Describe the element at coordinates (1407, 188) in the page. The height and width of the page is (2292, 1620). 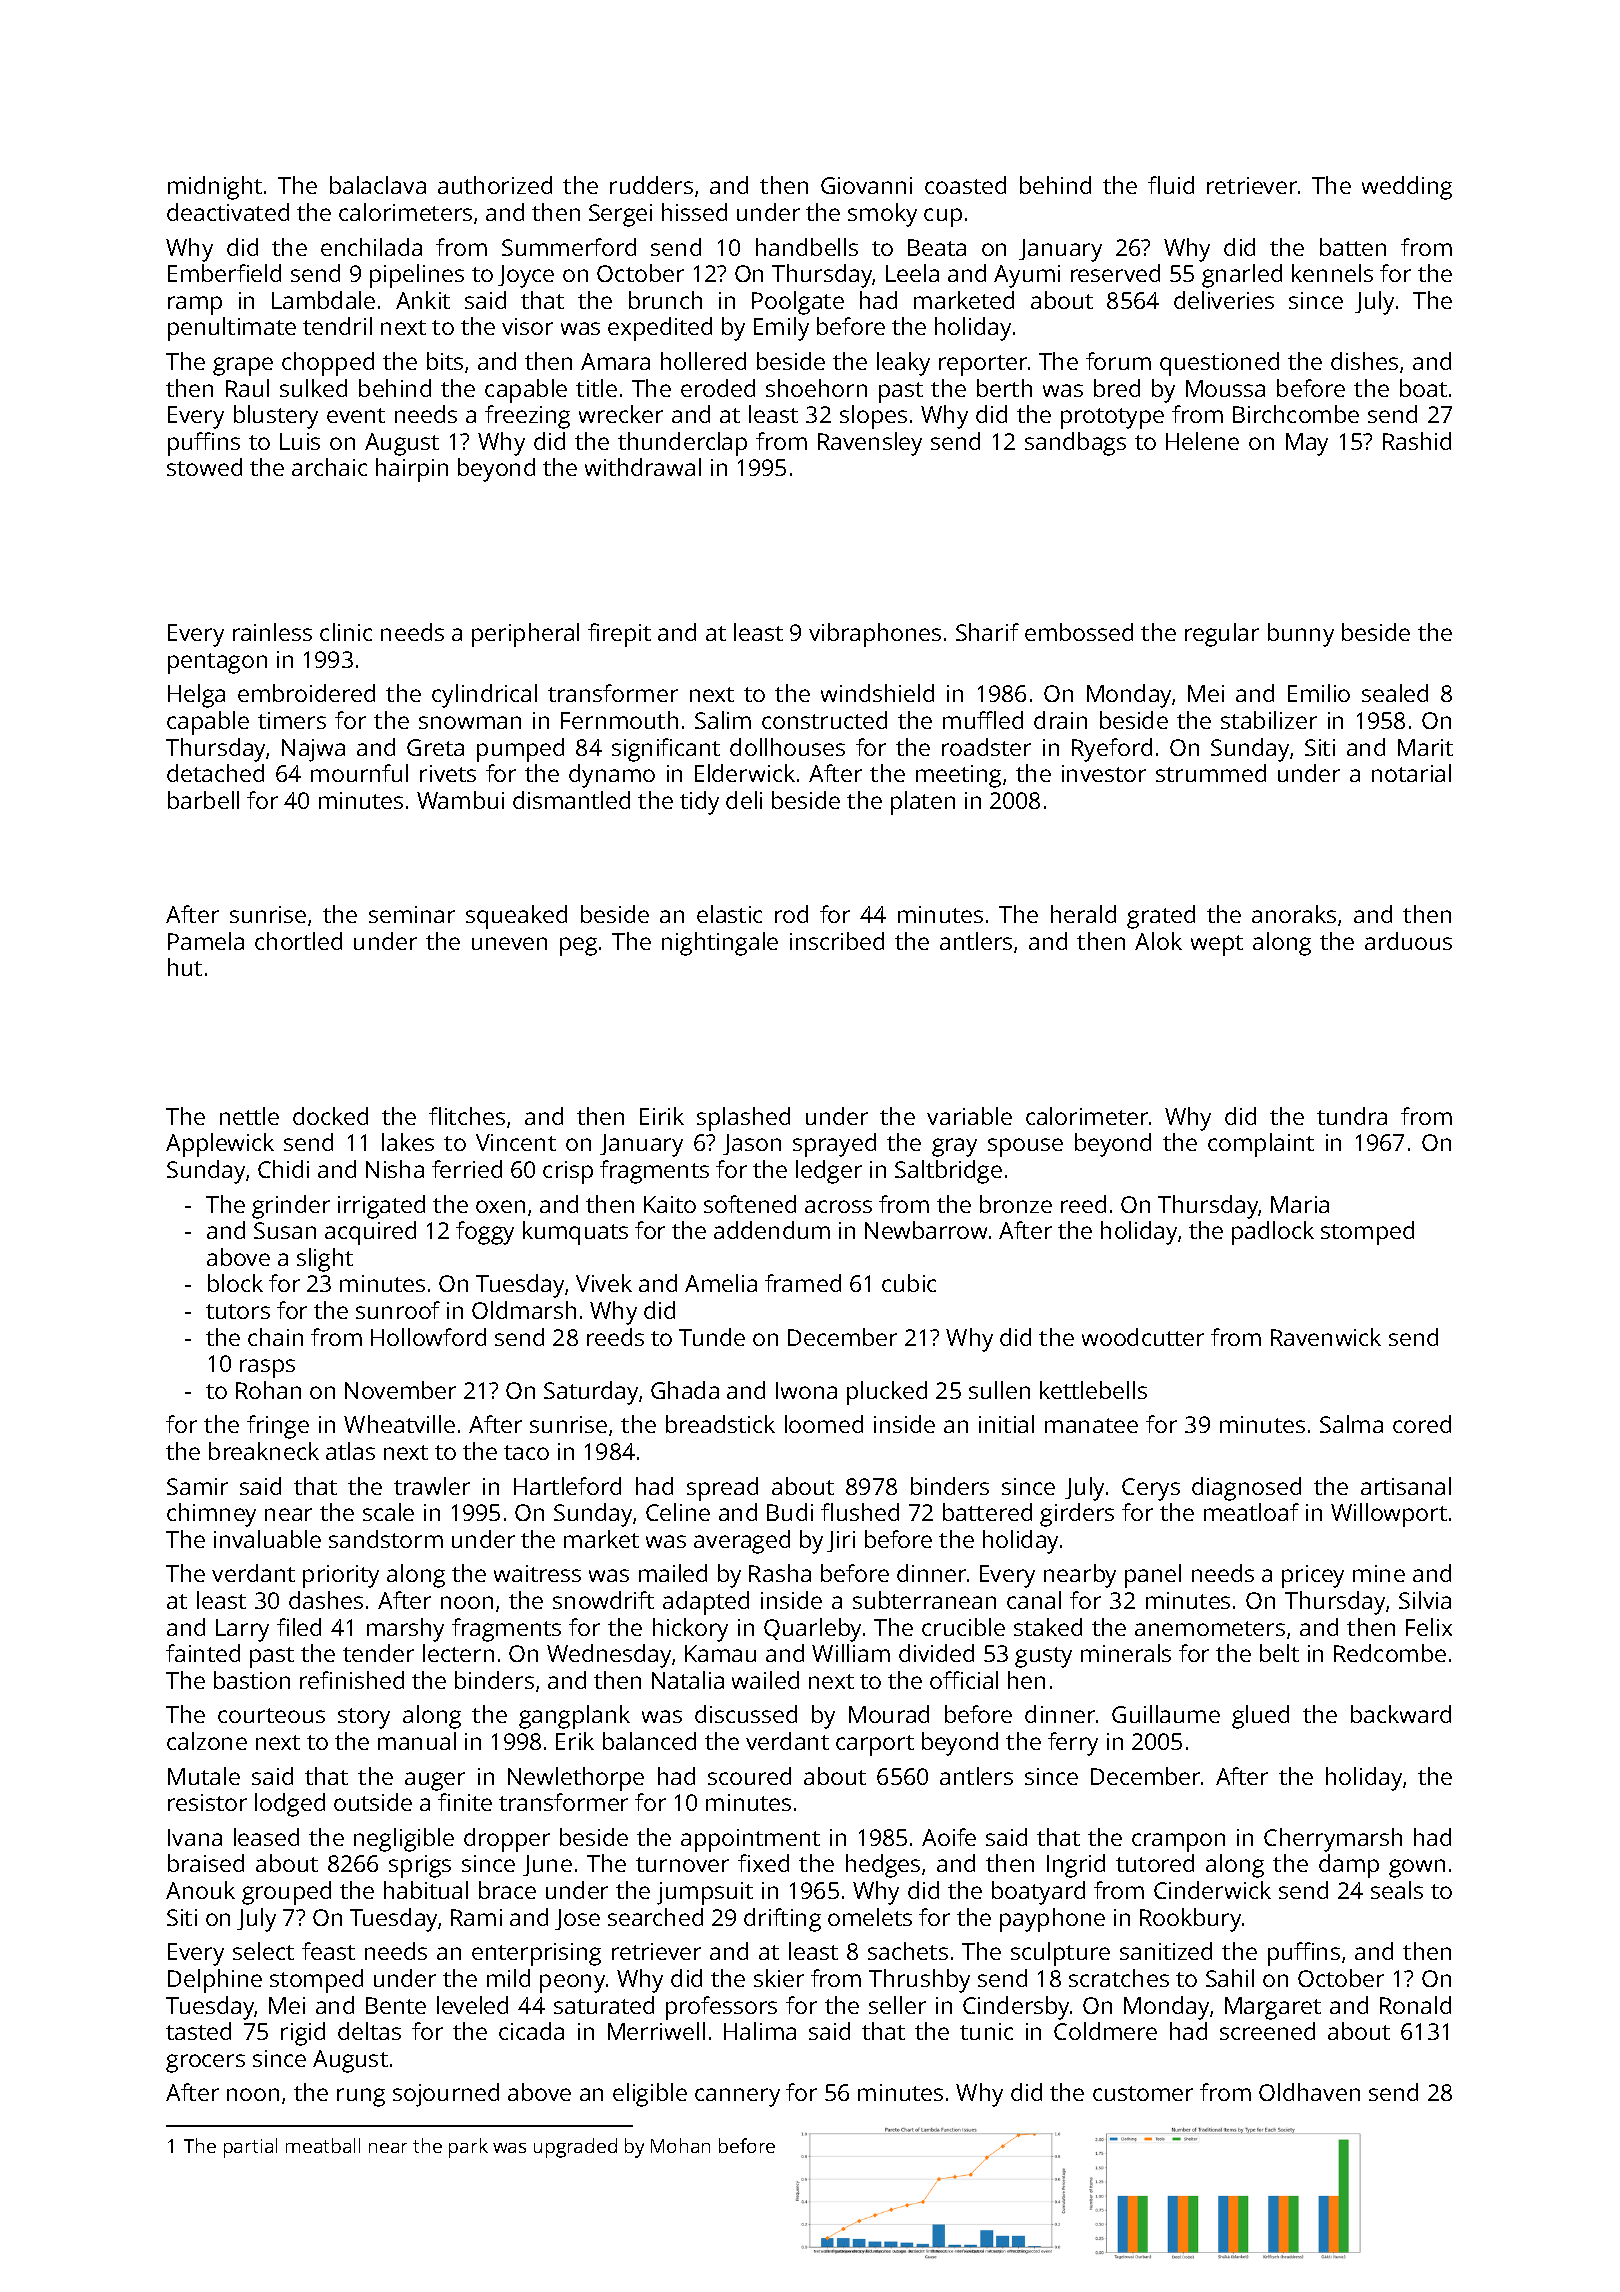
I see `wedding` at that location.
